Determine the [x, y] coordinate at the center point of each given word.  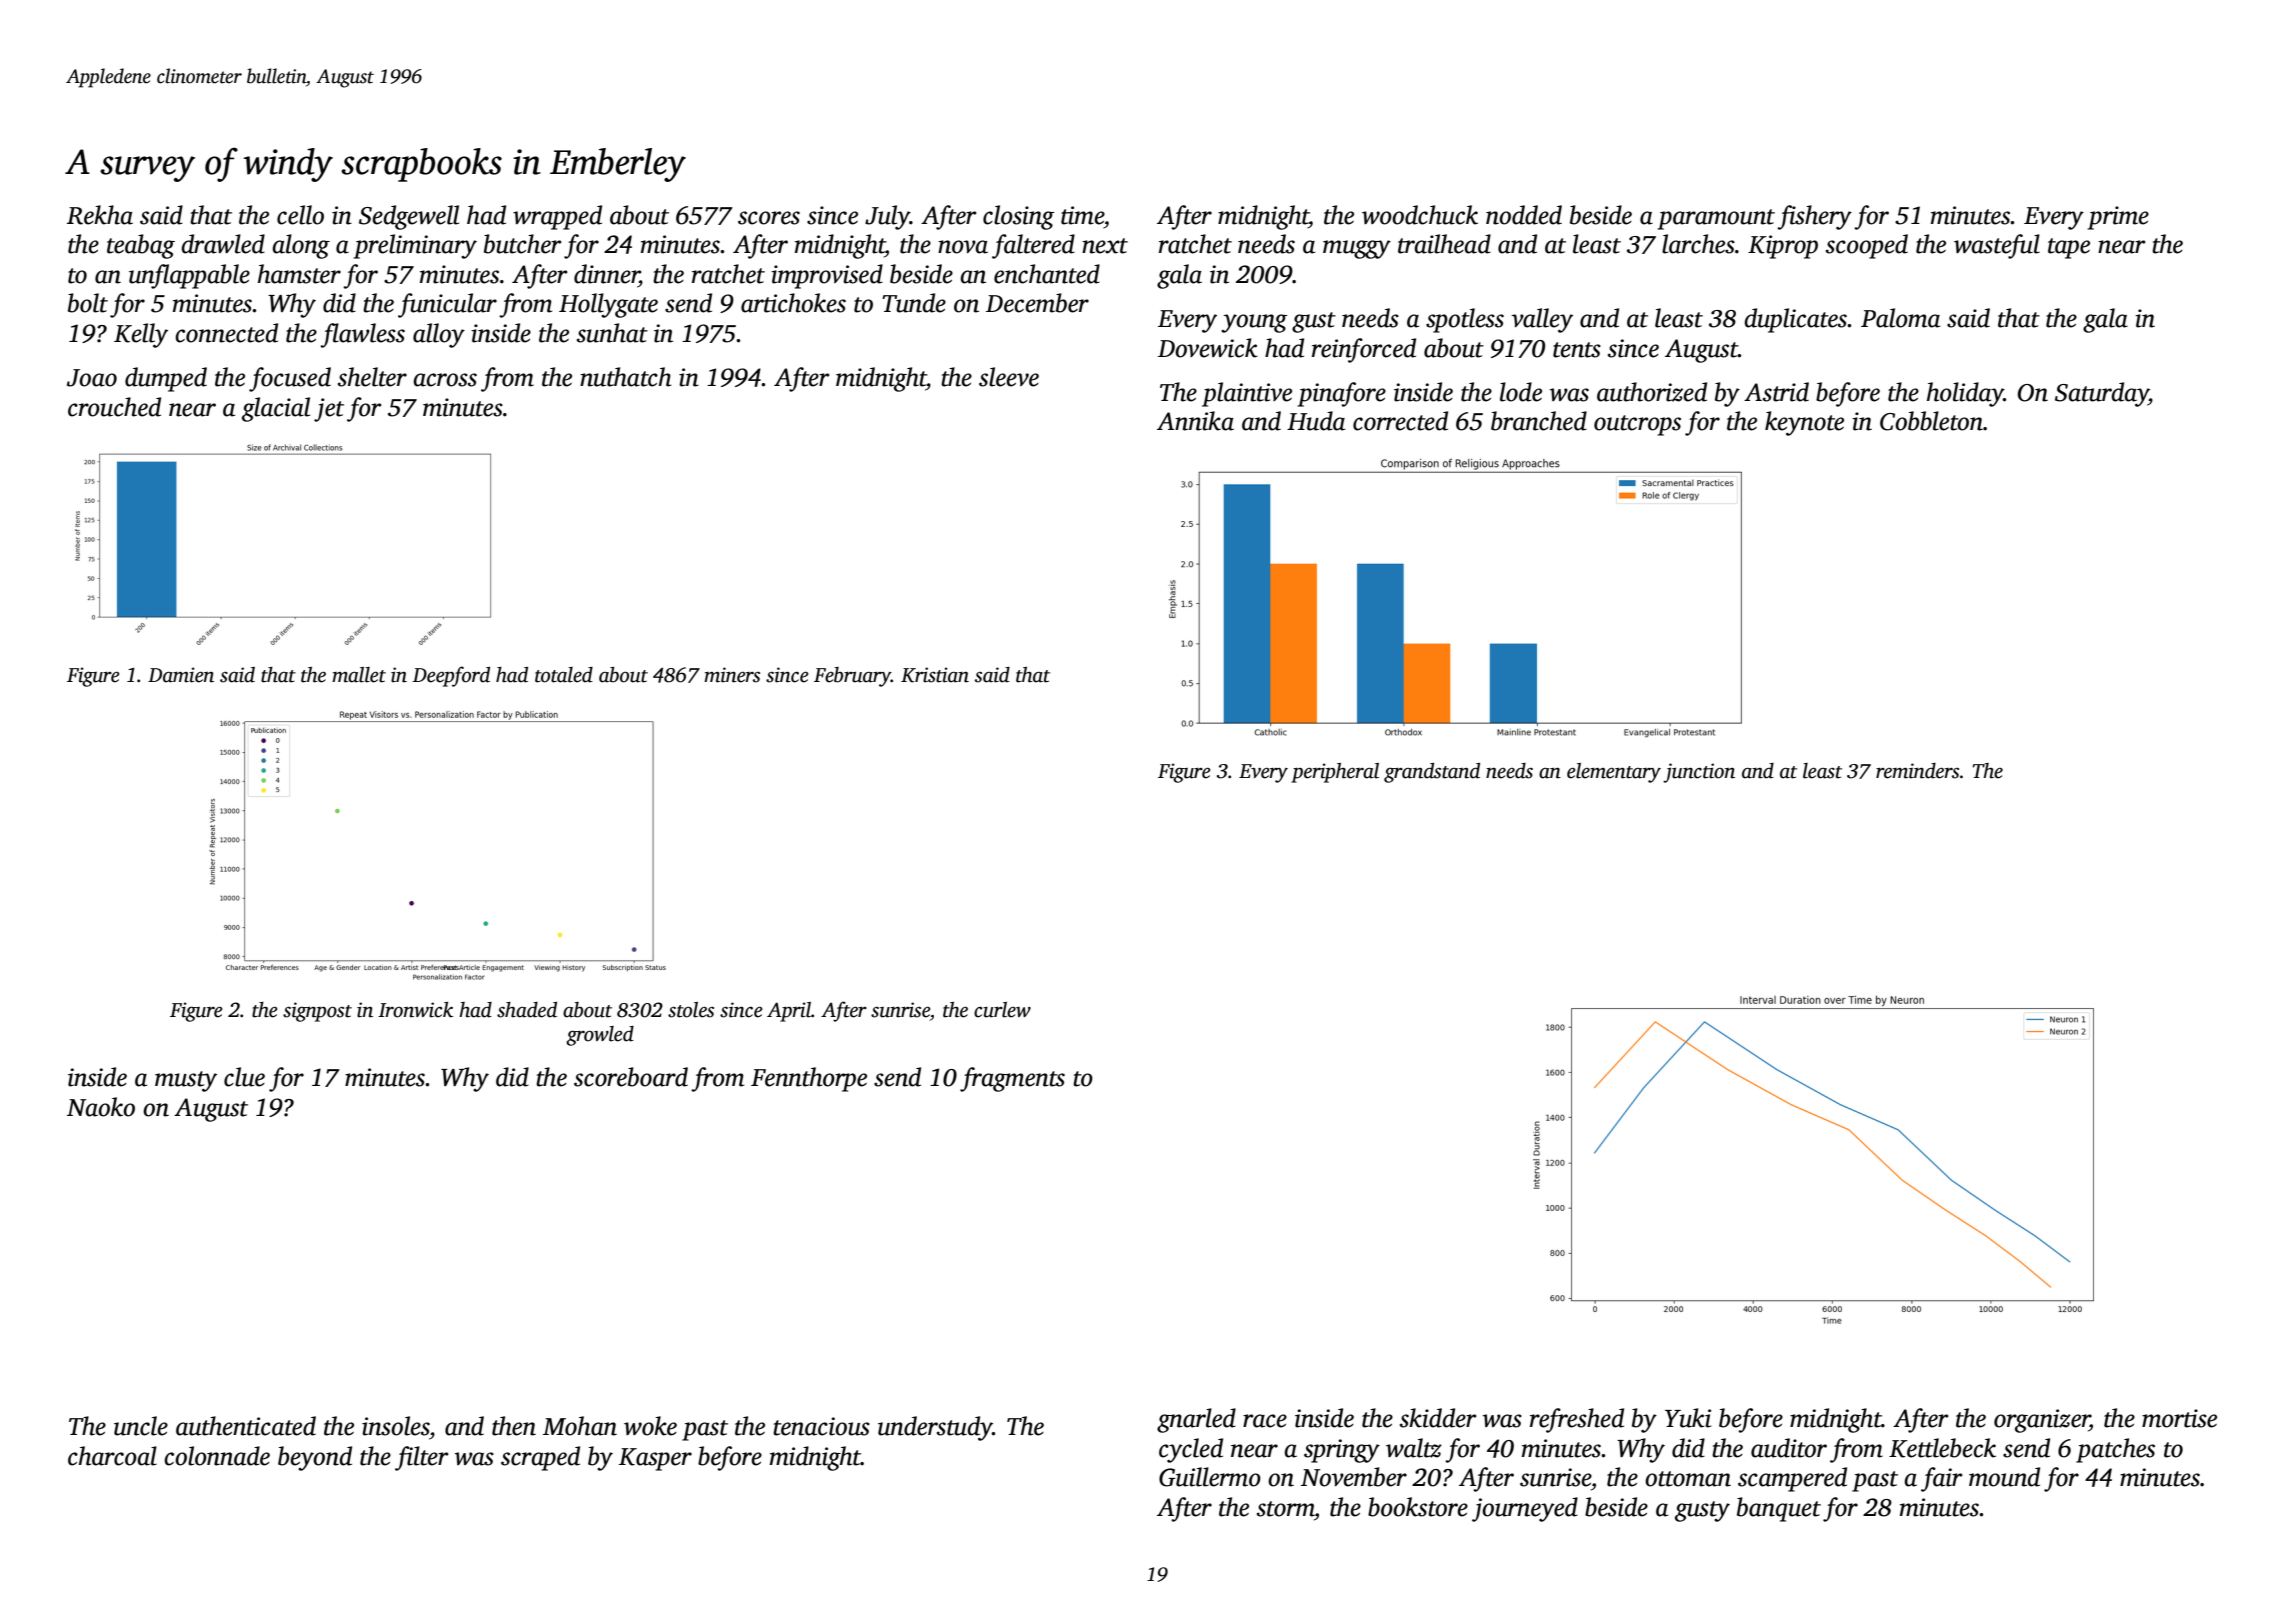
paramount [1716, 219]
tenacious [821, 1426]
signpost [317, 1012]
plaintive [1247, 394]
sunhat [612, 333]
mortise [2179, 1418]
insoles [395, 1426]
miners [732, 675]
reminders [1917, 771]
